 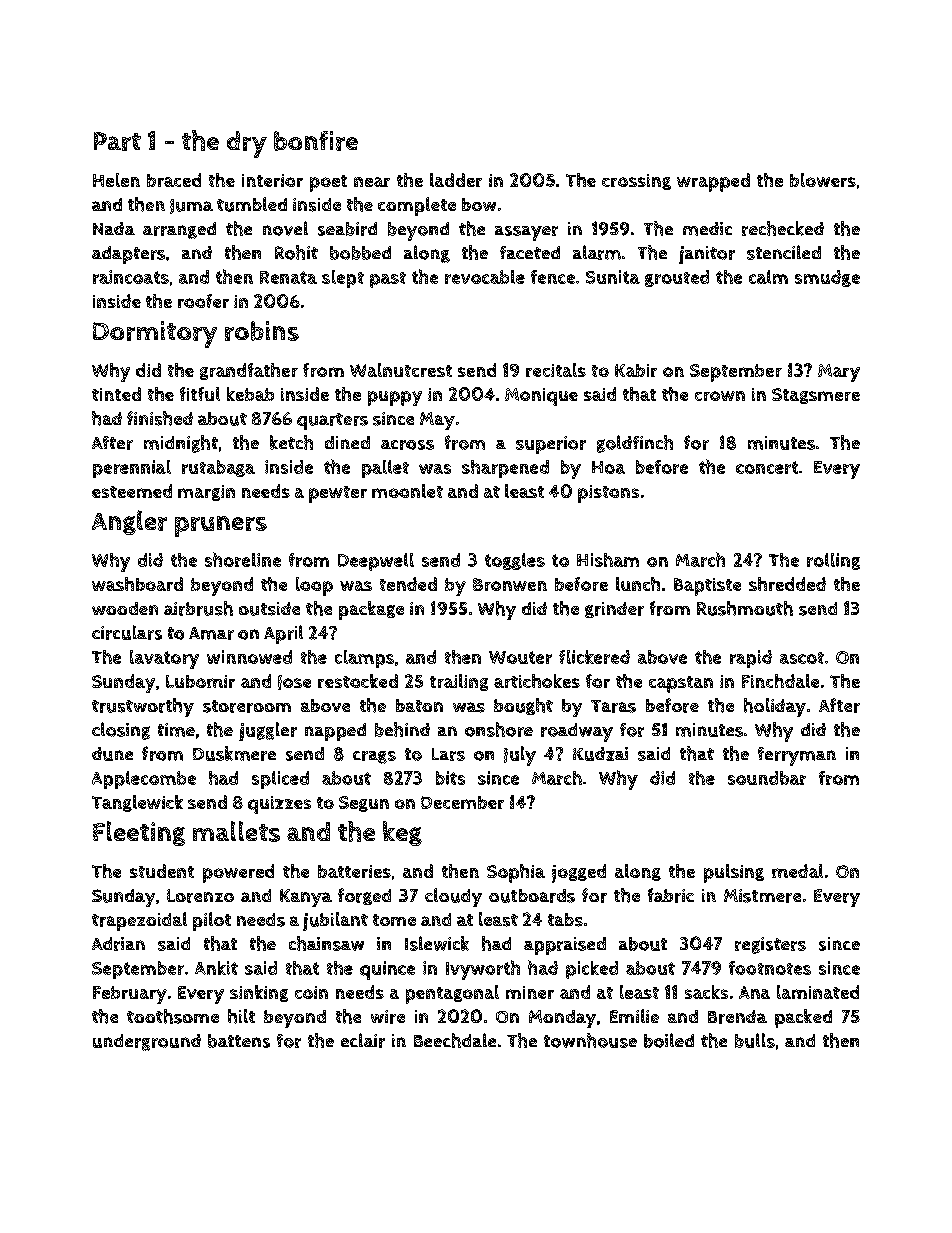 What do you see at coordinates (755, 1040) in the image?
I see `bulls` at bounding box center [755, 1040].
